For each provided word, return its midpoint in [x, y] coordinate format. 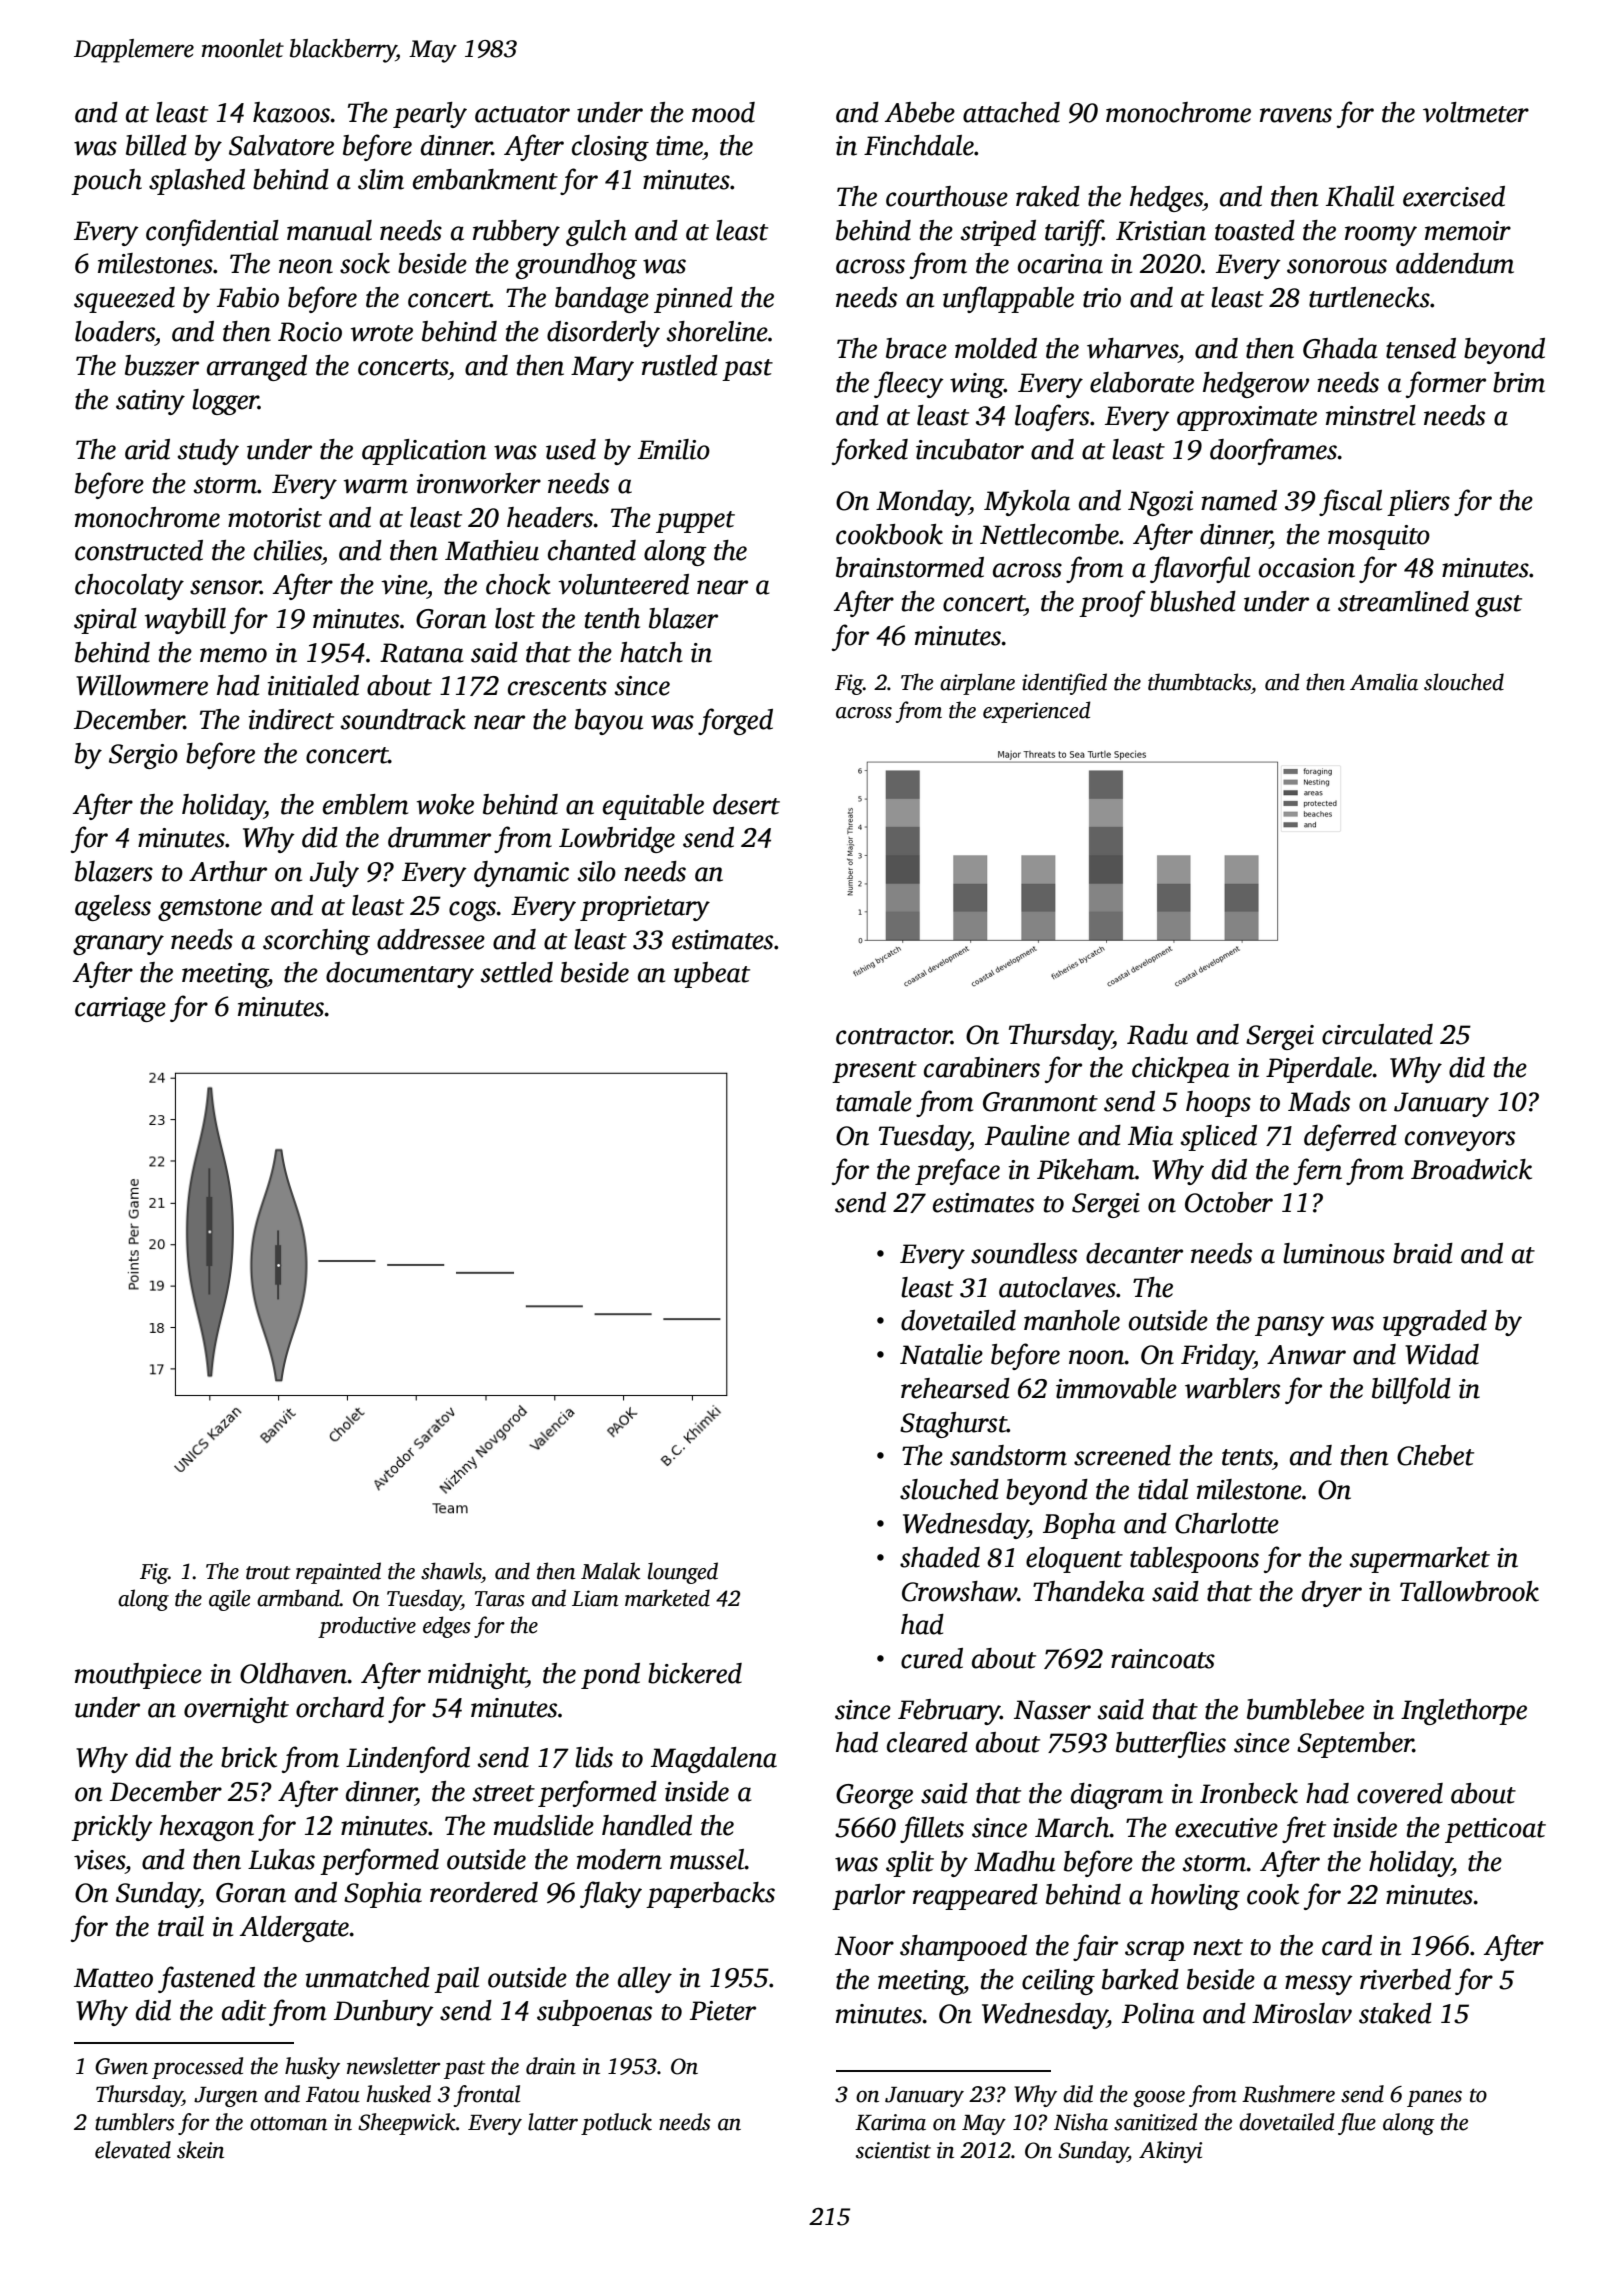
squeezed [124, 300]
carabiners [982, 1067]
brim [1519, 382]
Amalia [1384, 682]
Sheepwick [407, 2124]
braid [1423, 1253]
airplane [977, 684]
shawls [451, 1571]
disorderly [603, 334]
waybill [185, 621]
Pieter [723, 2011]
